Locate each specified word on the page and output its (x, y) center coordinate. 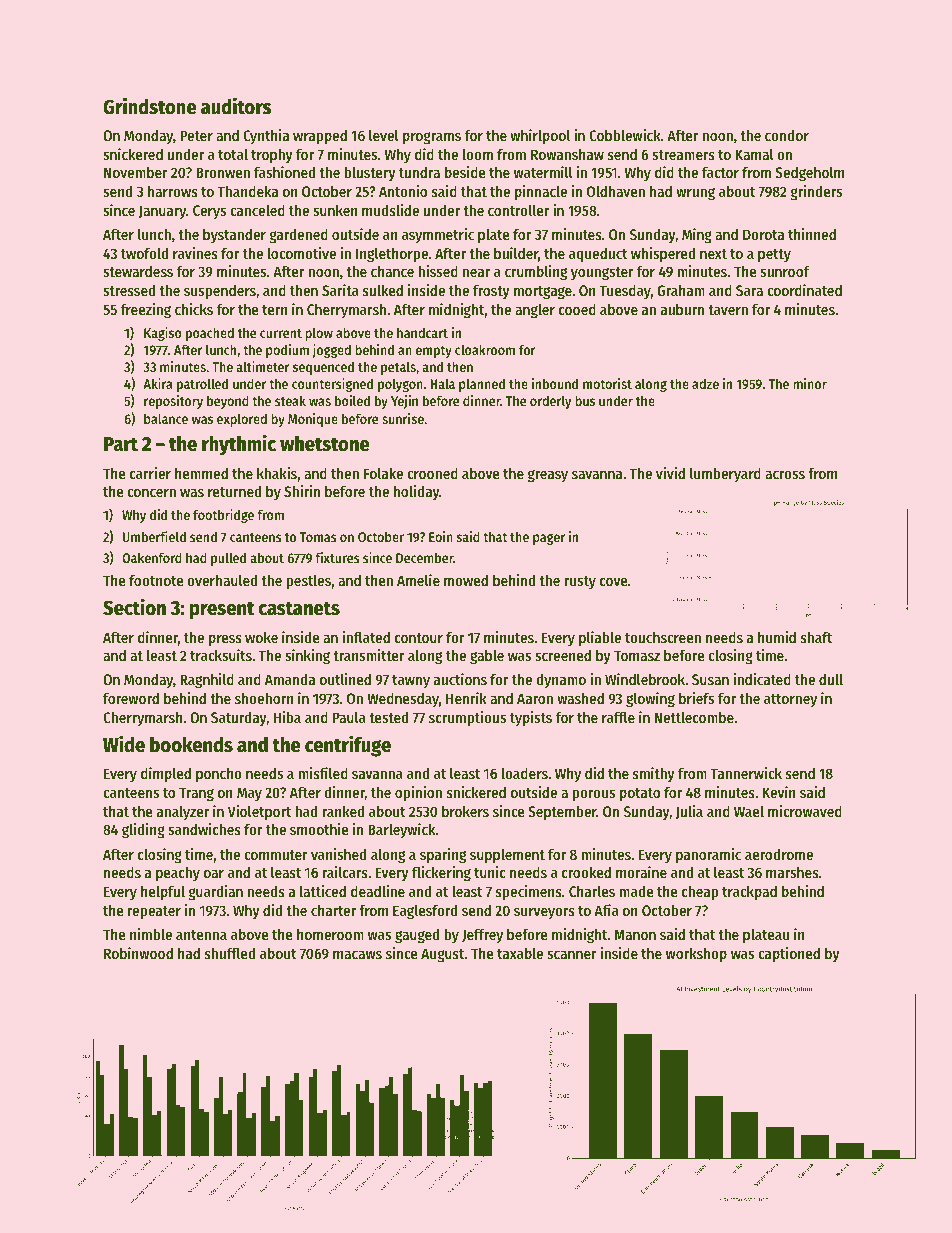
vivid (670, 473)
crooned (432, 473)
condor (787, 135)
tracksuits (221, 655)
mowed (466, 580)
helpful (163, 892)
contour (419, 638)
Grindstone (150, 106)
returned (234, 491)
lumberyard (725, 474)
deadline (378, 891)
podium (287, 351)
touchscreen (663, 637)
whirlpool (540, 136)
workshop (696, 954)
